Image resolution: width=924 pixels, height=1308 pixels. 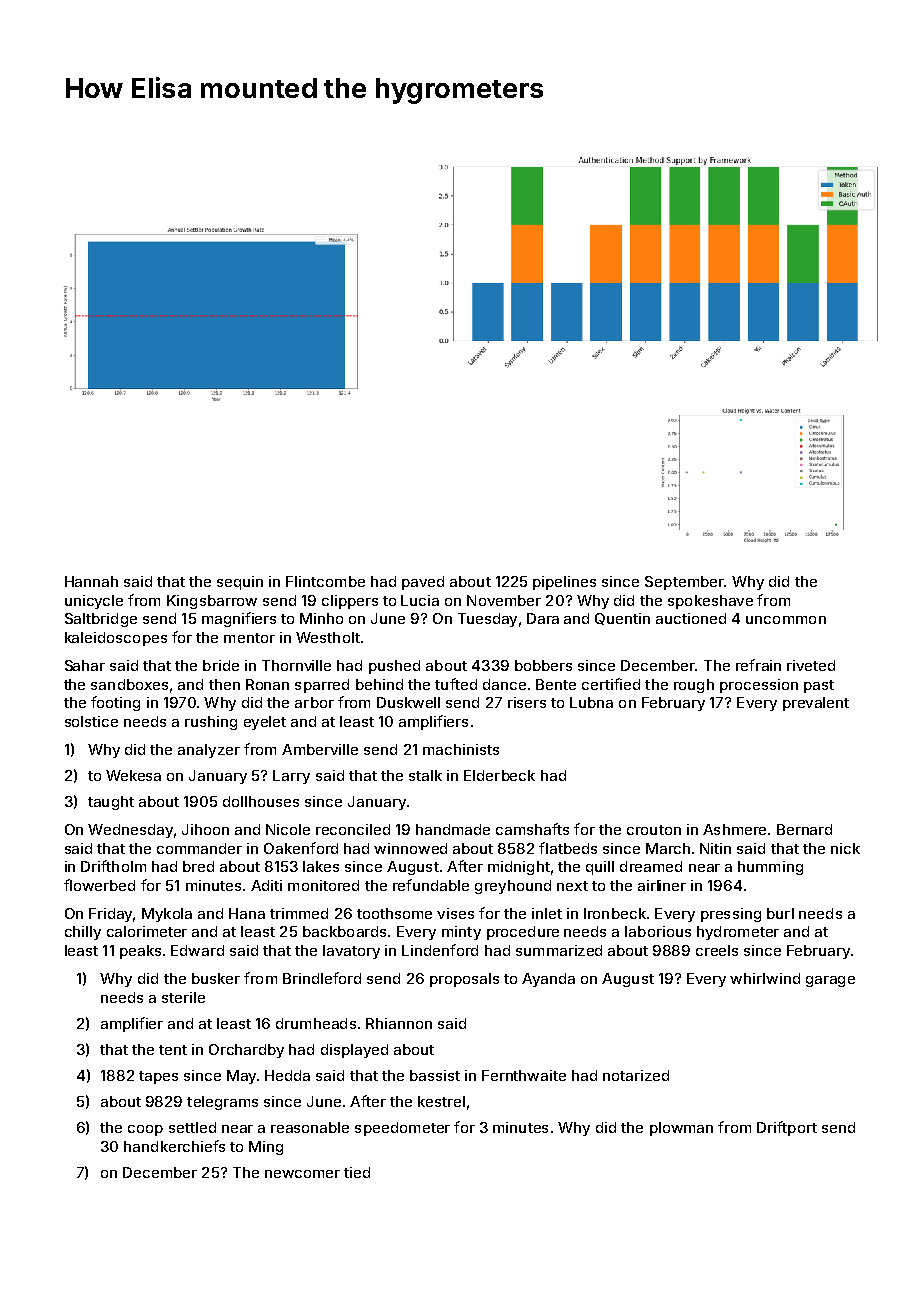 What do you see at coordinates (192, 1127) in the screenshot?
I see `settled` at bounding box center [192, 1127].
